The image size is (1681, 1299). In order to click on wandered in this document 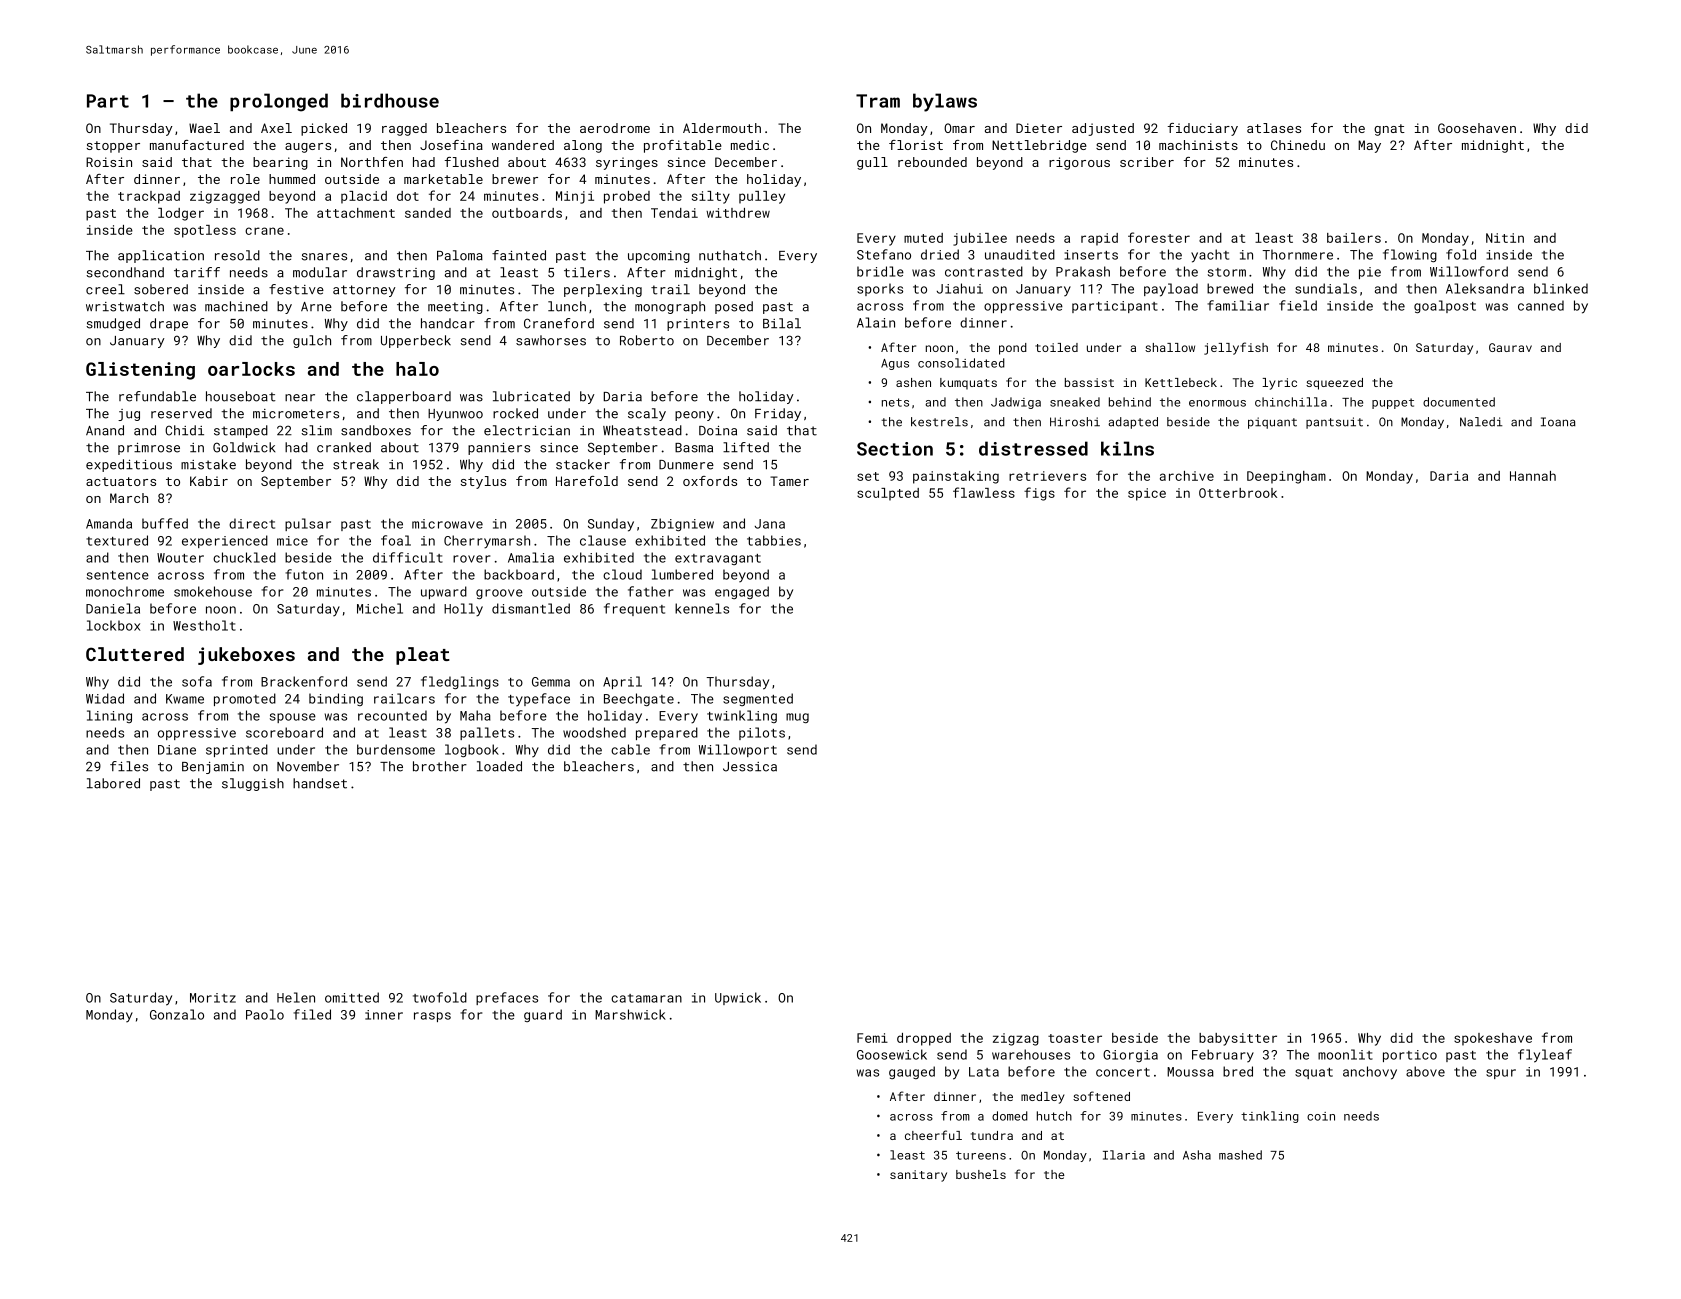, I will do `click(523, 145)`.
